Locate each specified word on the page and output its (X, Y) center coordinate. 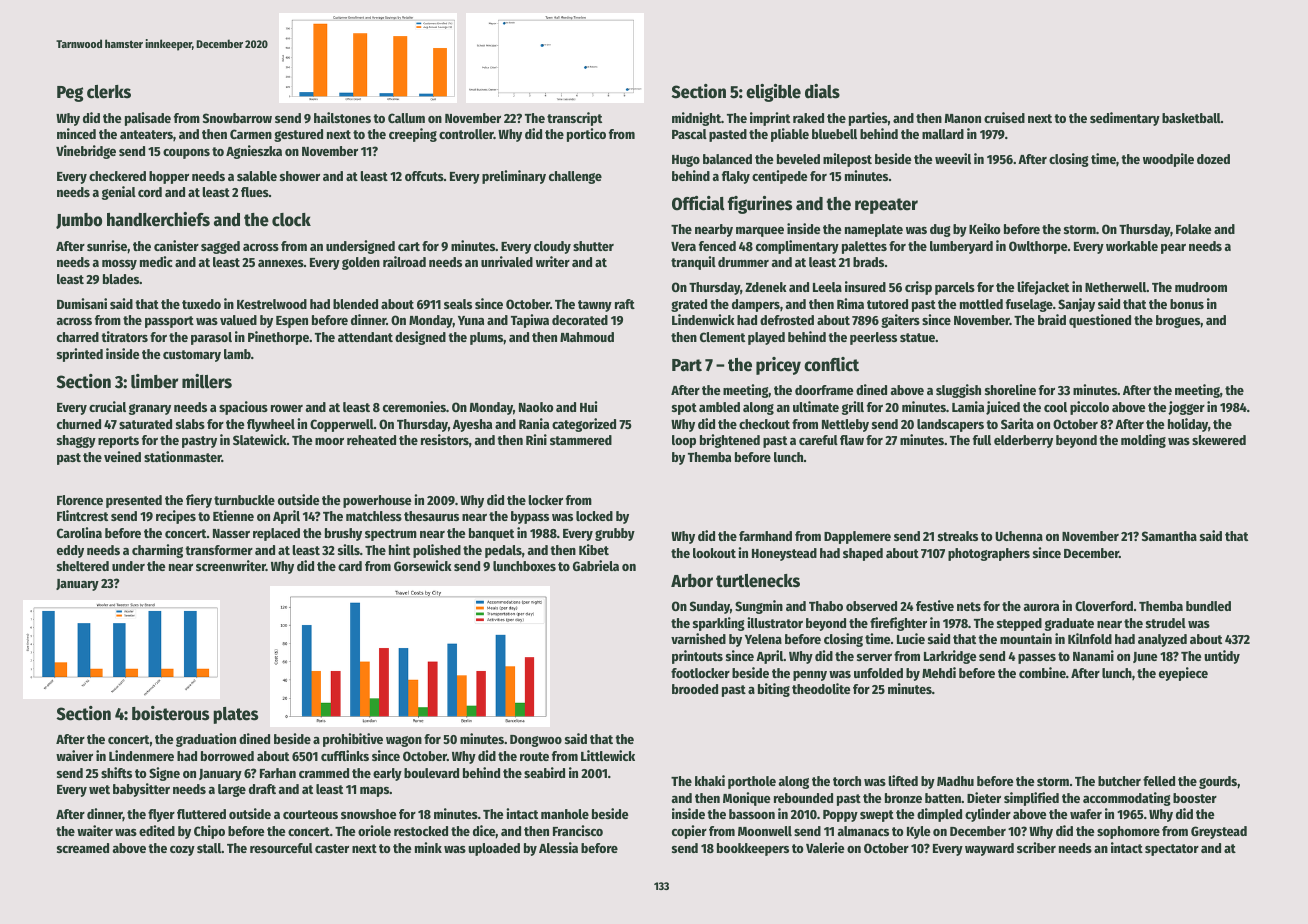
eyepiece (1183, 674)
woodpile (1168, 160)
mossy (119, 265)
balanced (727, 159)
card (350, 566)
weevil (953, 158)
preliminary (514, 177)
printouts (697, 657)
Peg (70, 94)
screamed (83, 848)
